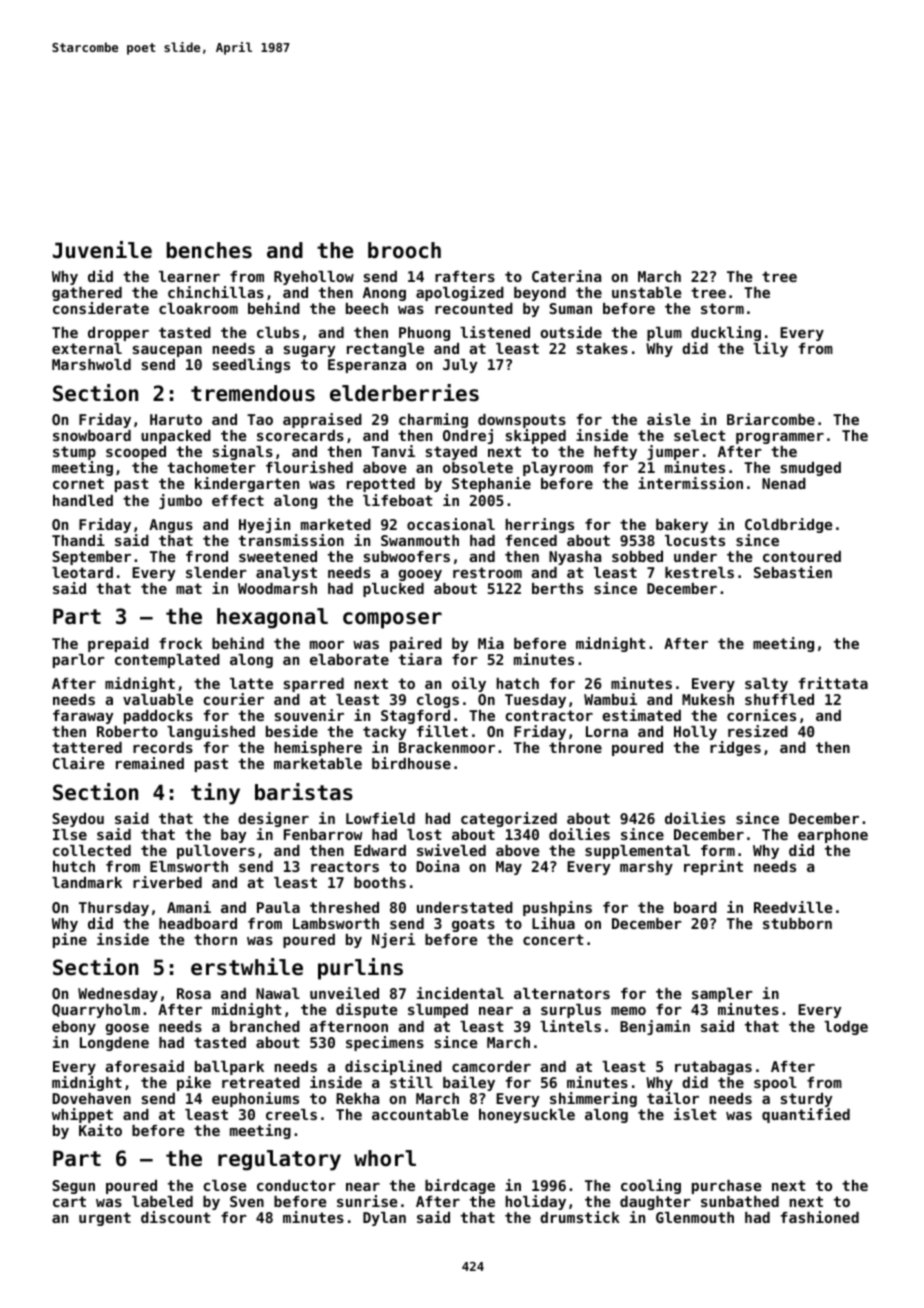 The image size is (924, 1308). What do you see at coordinates (469, 1083) in the screenshot?
I see `bailey` at bounding box center [469, 1083].
